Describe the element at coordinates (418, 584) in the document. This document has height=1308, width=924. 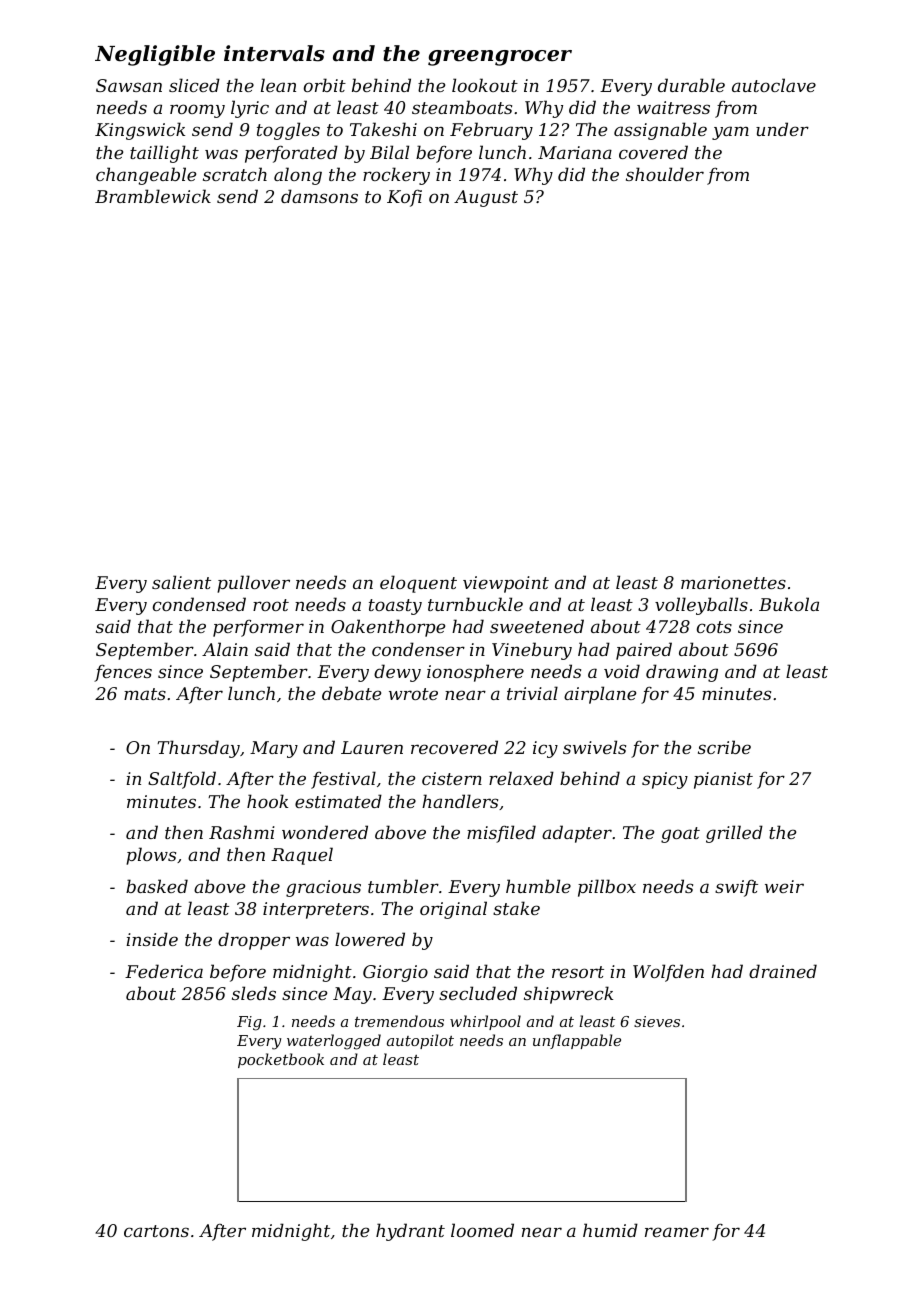
I see `eloquent` at that location.
